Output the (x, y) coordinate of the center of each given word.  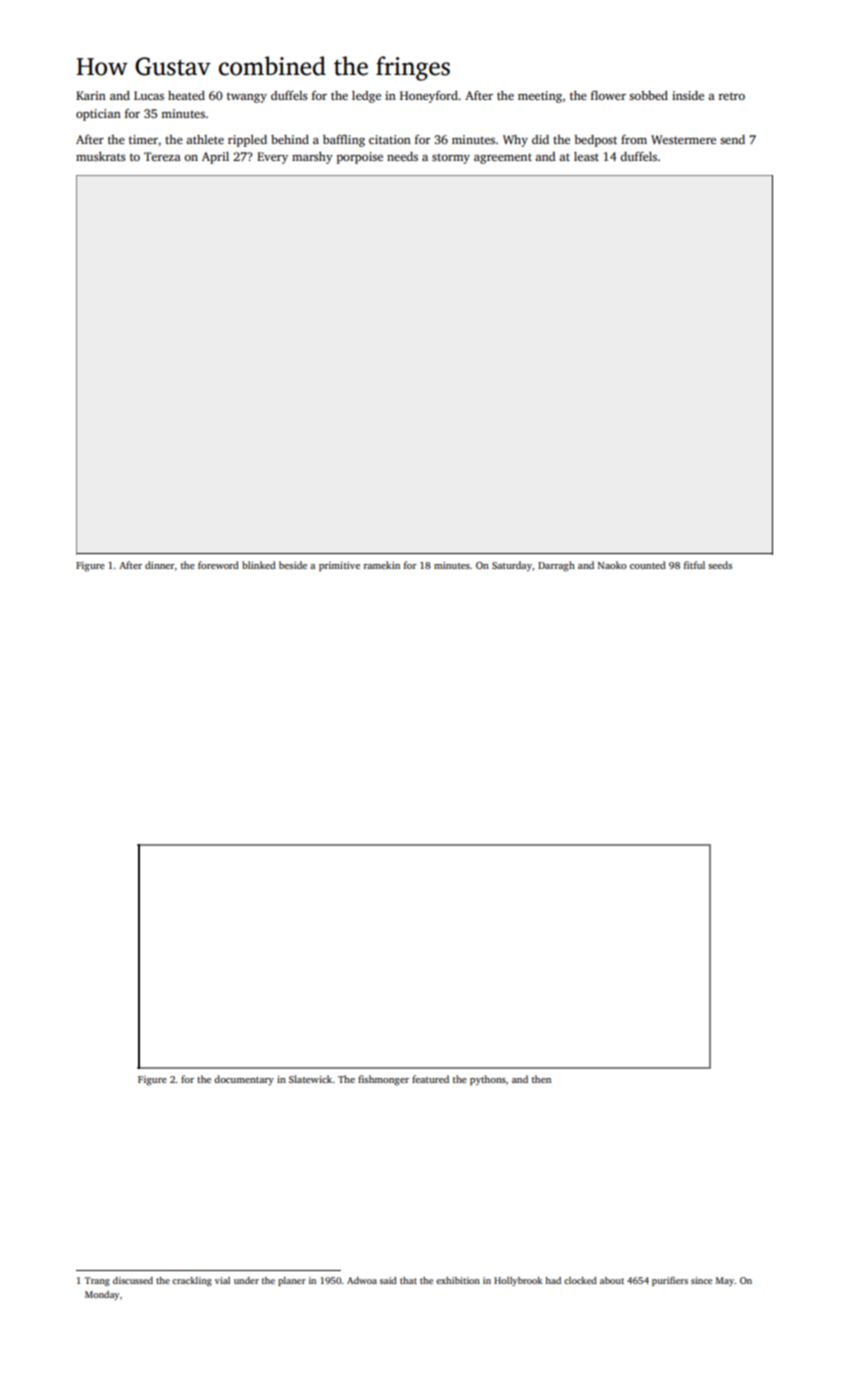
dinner (160, 565)
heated (186, 95)
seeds (720, 565)
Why (515, 141)
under (246, 1280)
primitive (339, 567)
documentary (244, 1080)
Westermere (683, 139)
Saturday (512, 566)
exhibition (458, 1280)
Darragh (556, 566)
